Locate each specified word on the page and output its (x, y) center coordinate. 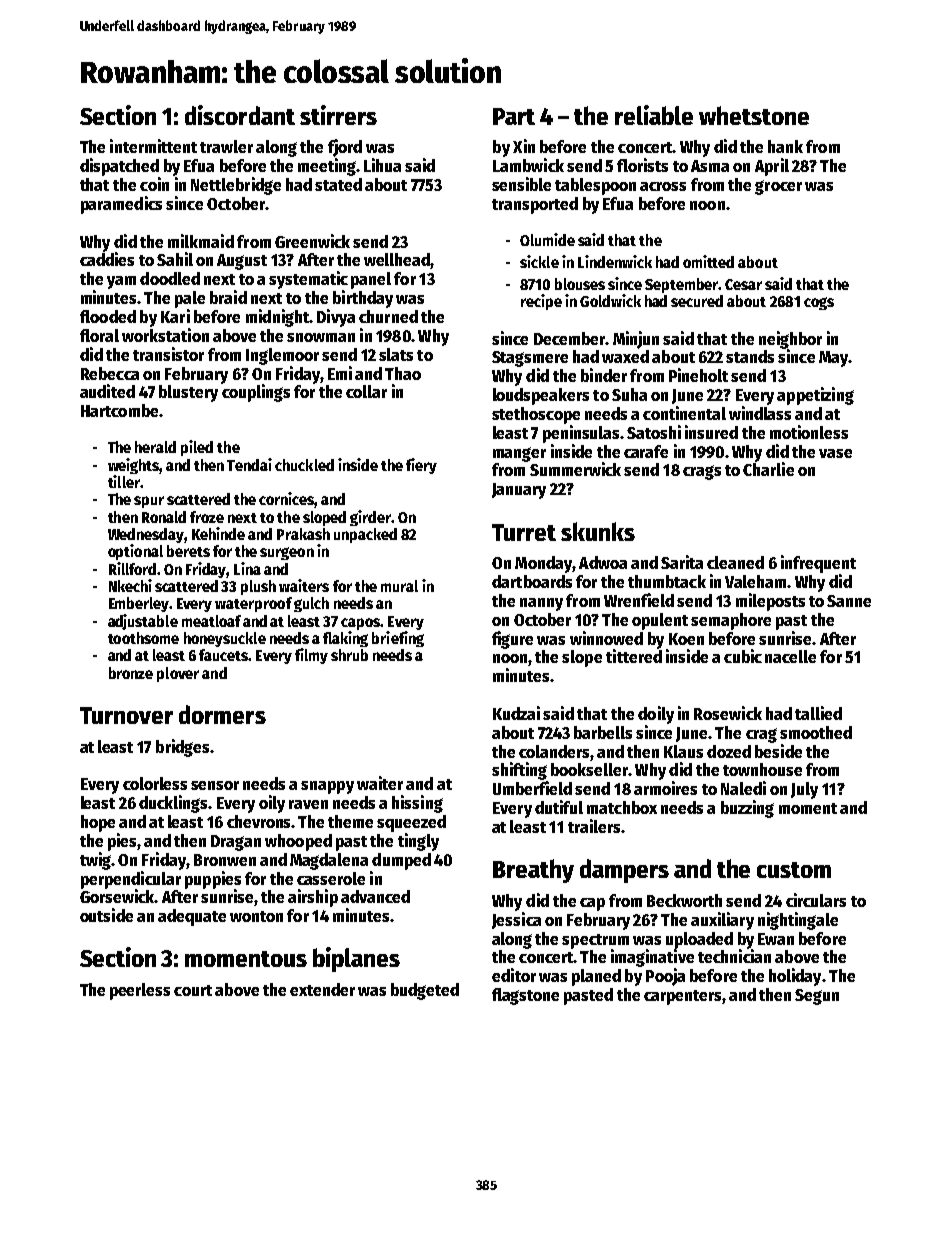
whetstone (754, 115)
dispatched (119, 167)
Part (514, 116)
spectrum (595, 941)
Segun (817, 997)
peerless (140, 991)
